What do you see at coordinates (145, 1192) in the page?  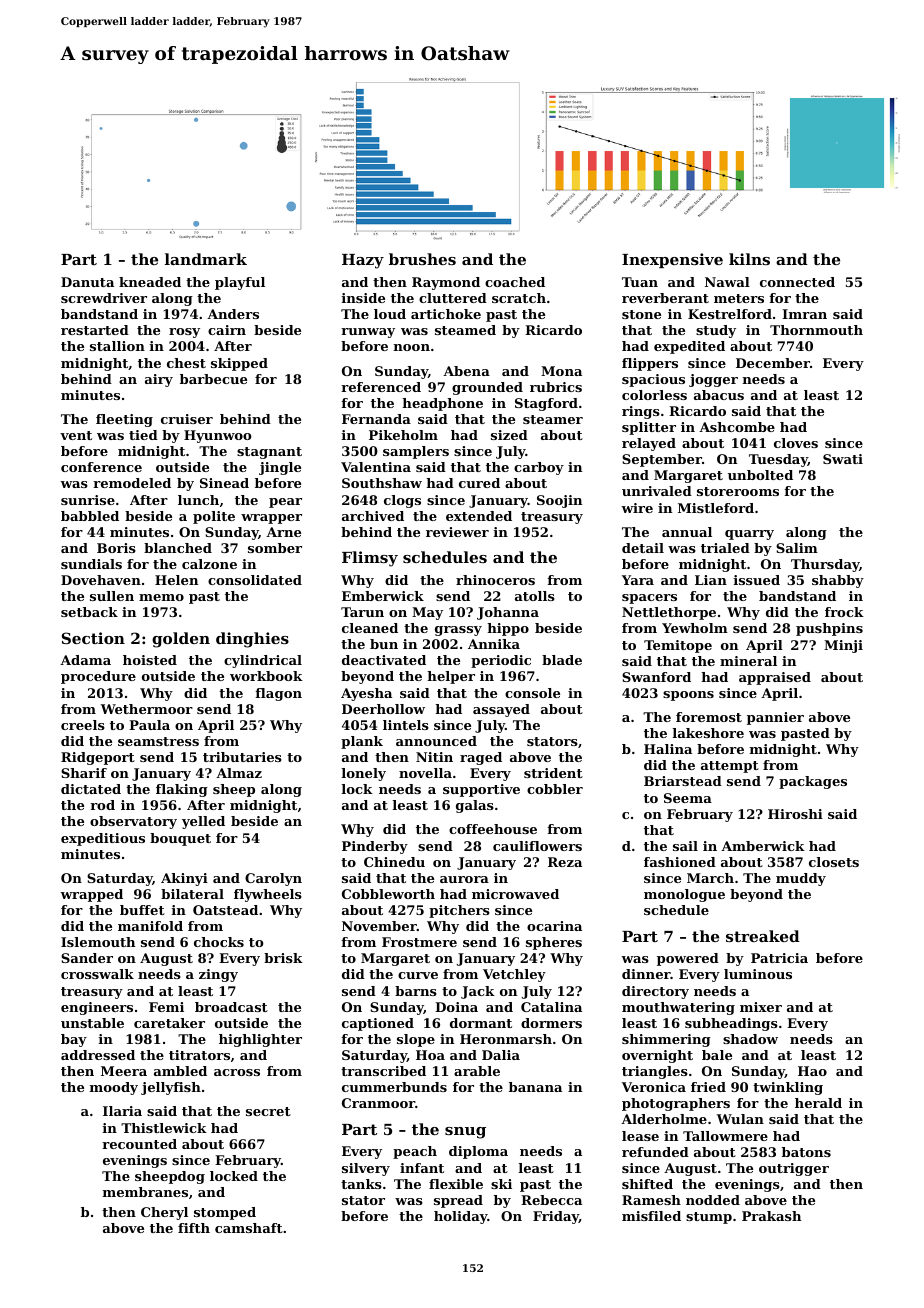 I see `membranes` at bounding box center [145, 1192].
